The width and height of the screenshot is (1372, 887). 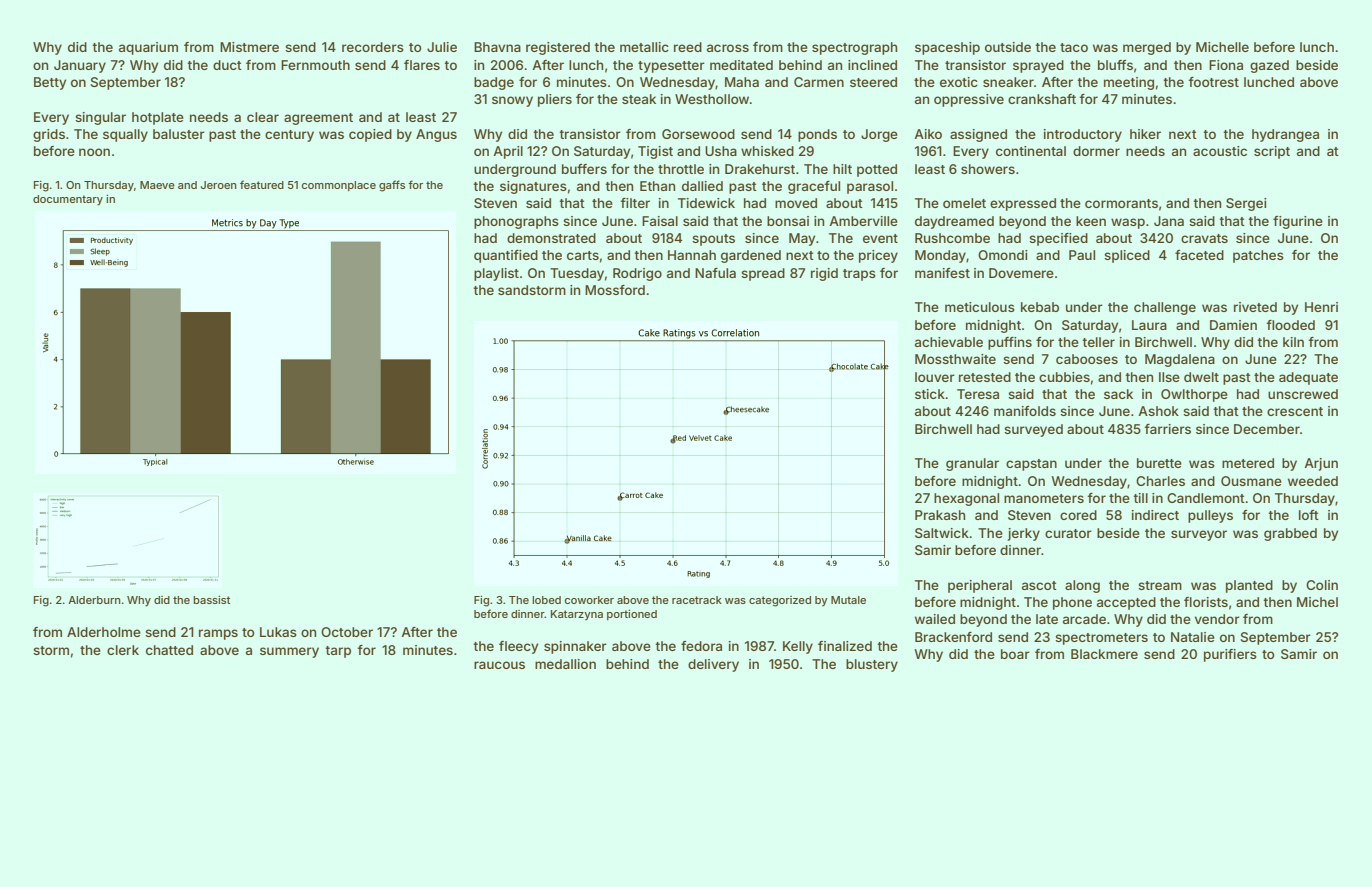 I want to click on Jorge, so click(x=879, y=135).
